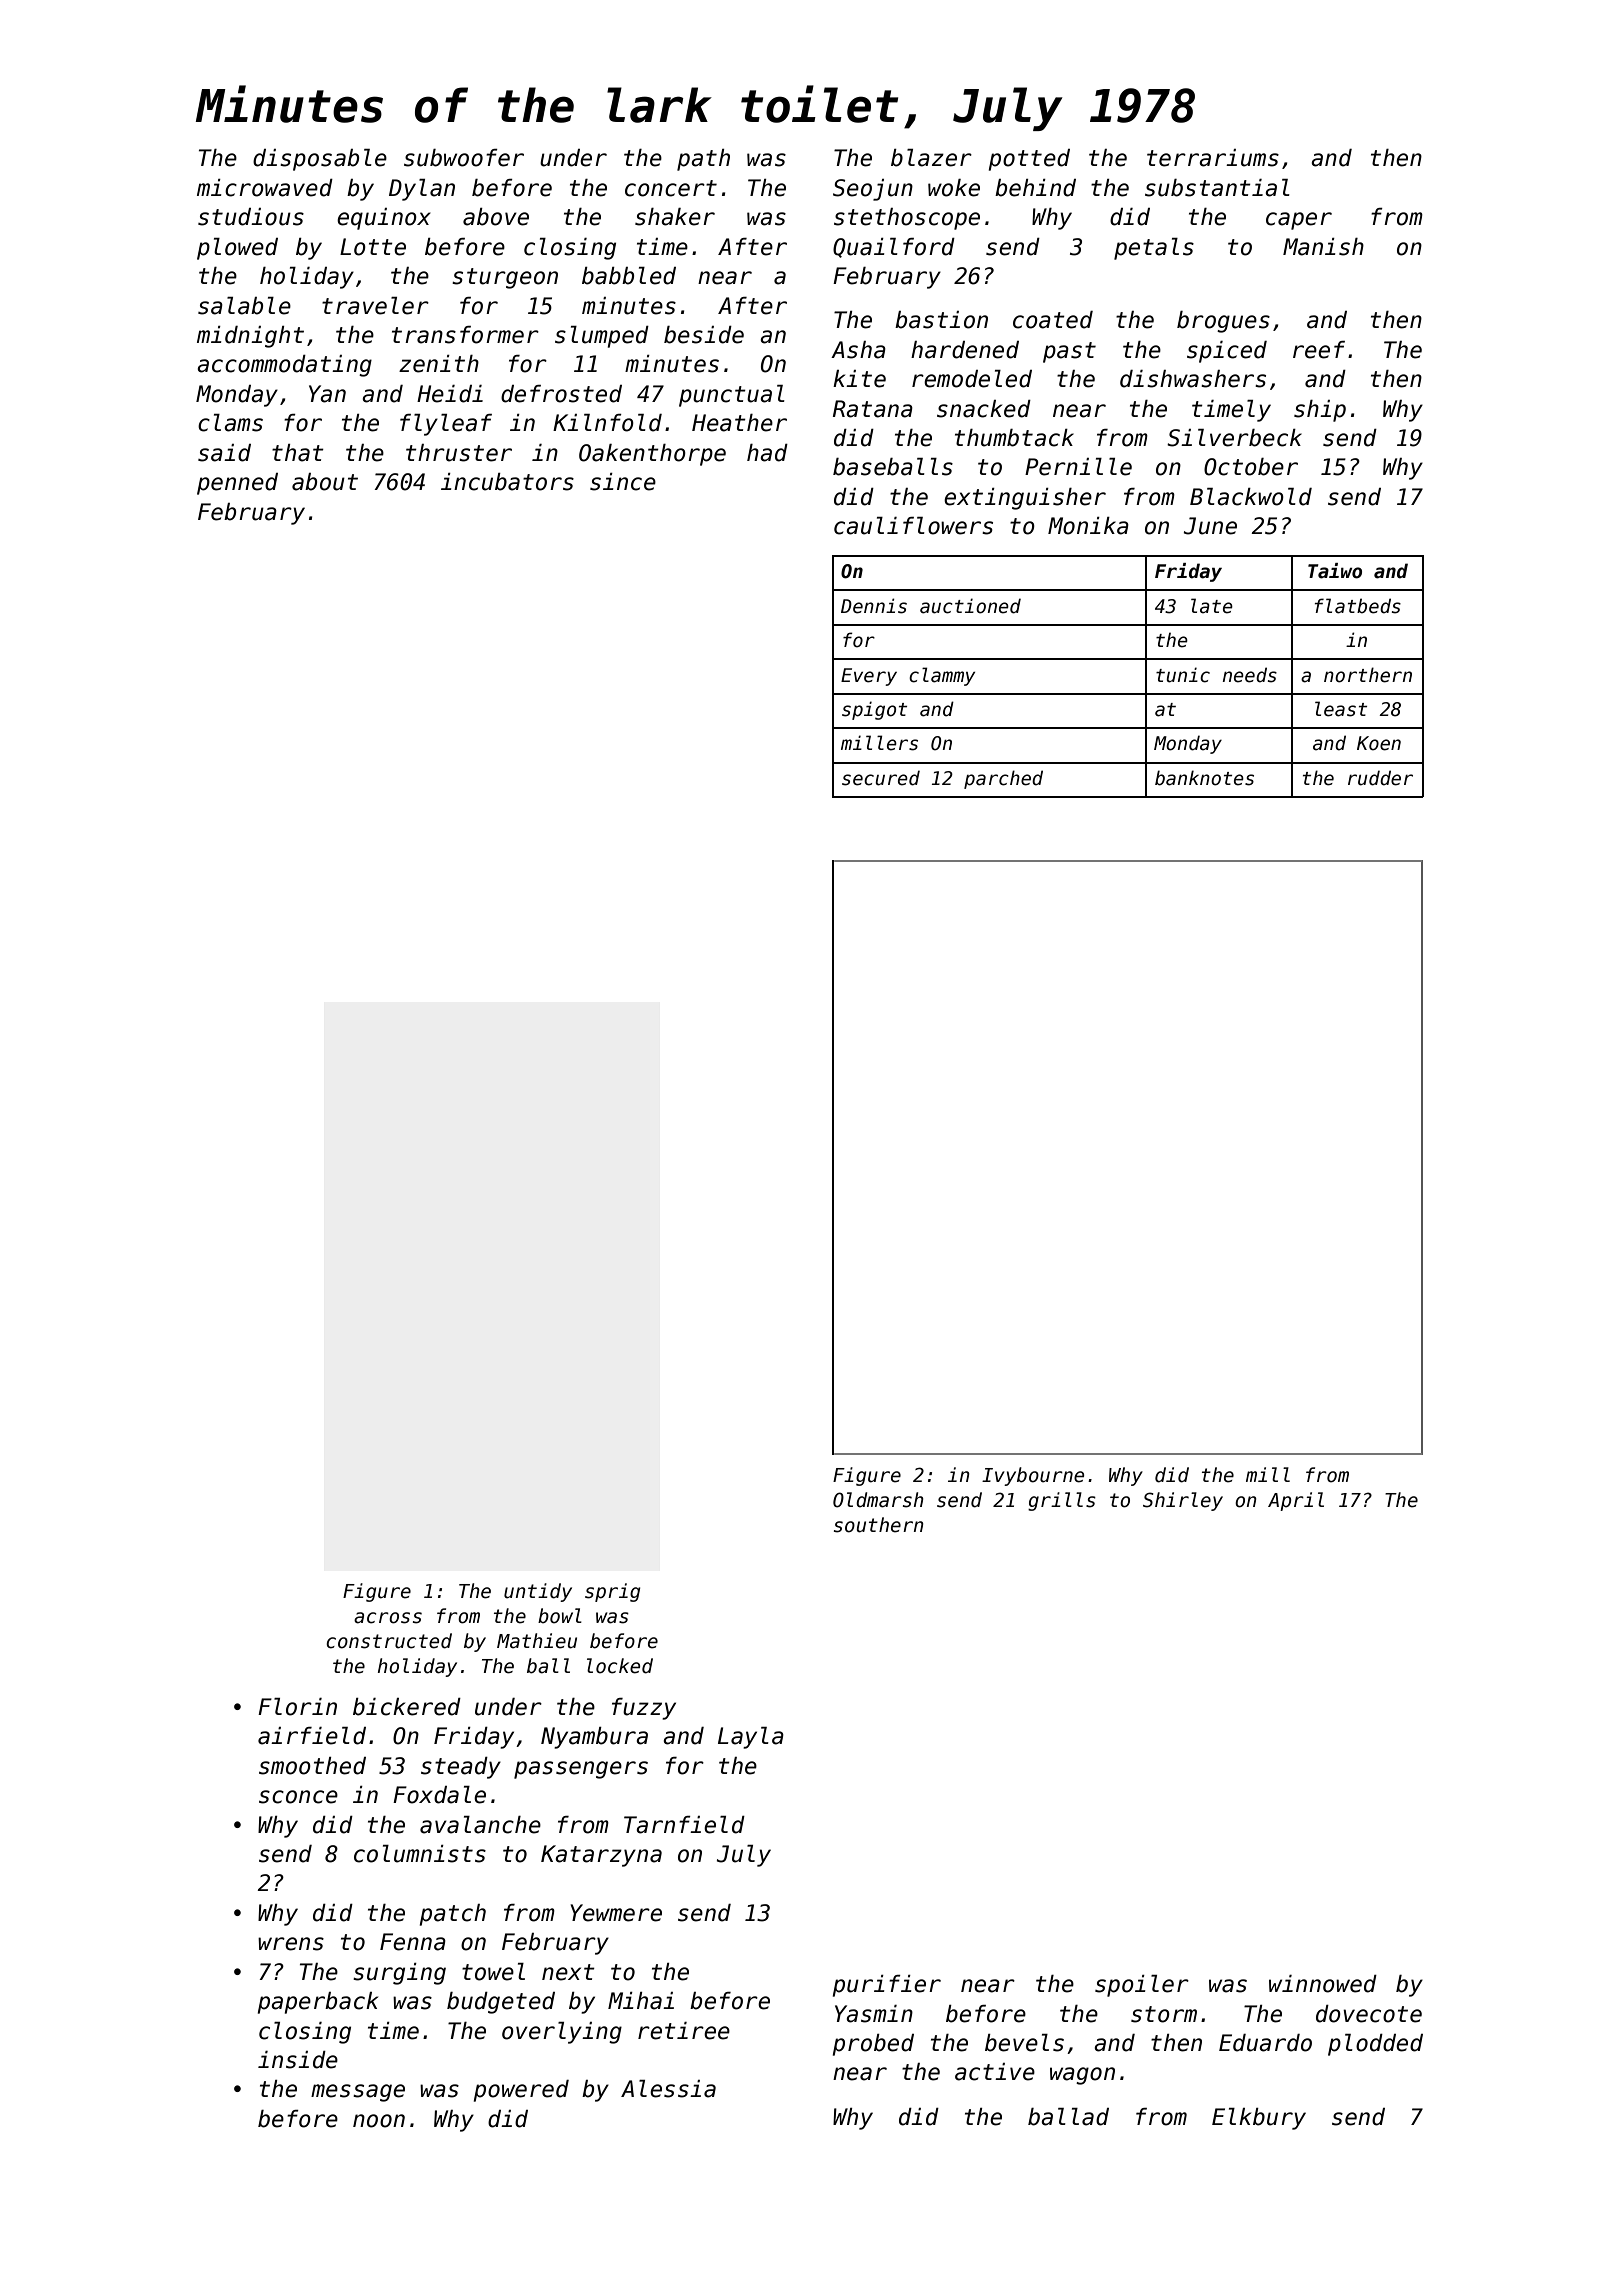 Image resolution: width=1620 pixels, height=2292 pixels. Describe the element at coordinates (1033, 1476) in the screenshot. I see `Ivybourne` at that location.
